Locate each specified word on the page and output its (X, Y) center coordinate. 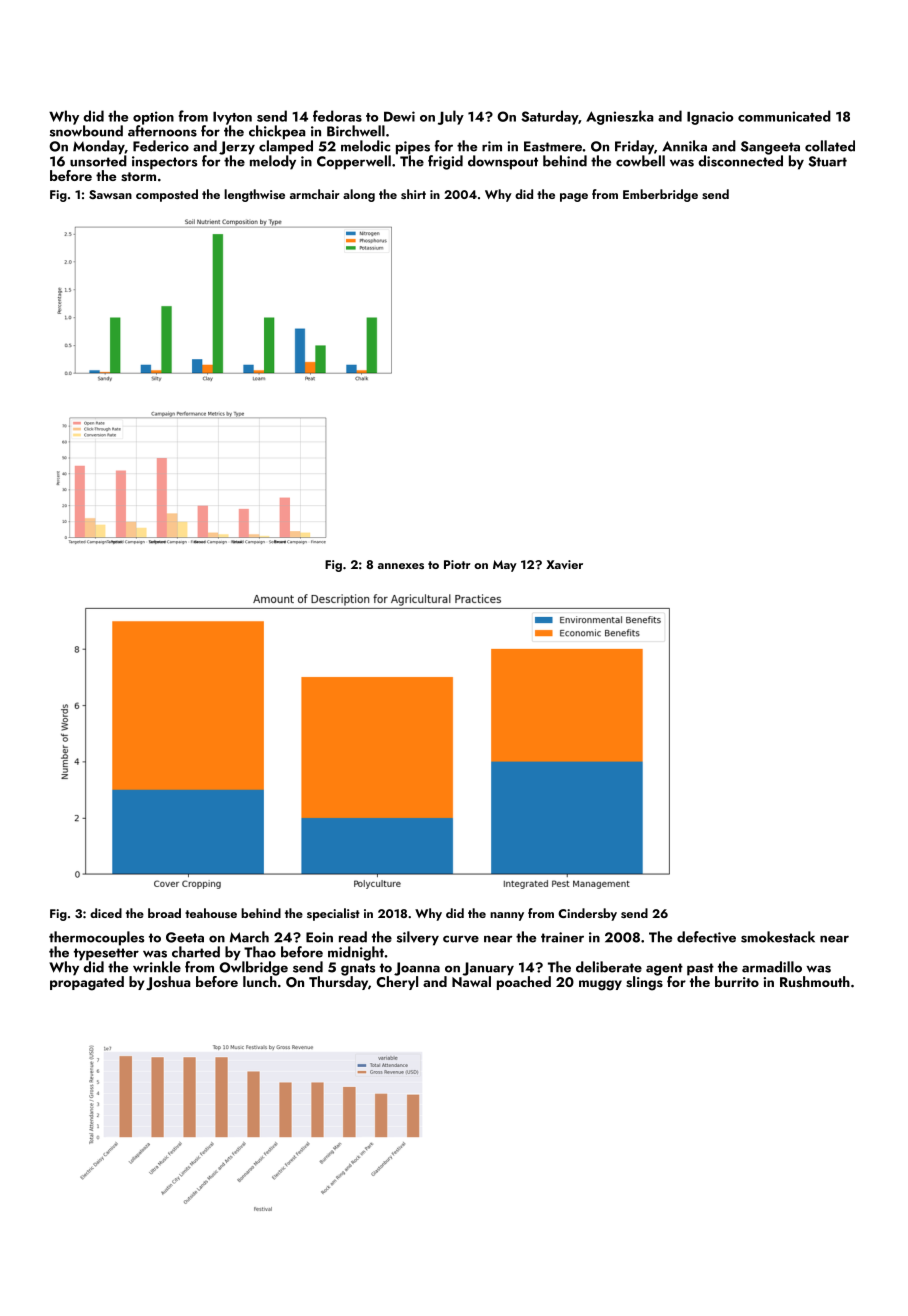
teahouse (211, 913)
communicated (784, 116)
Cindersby (587, 914)
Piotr (457, 564)
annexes (401, 566)
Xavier (564, 564)
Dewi (399, 116)
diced (106, 913)
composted (167, 195)
